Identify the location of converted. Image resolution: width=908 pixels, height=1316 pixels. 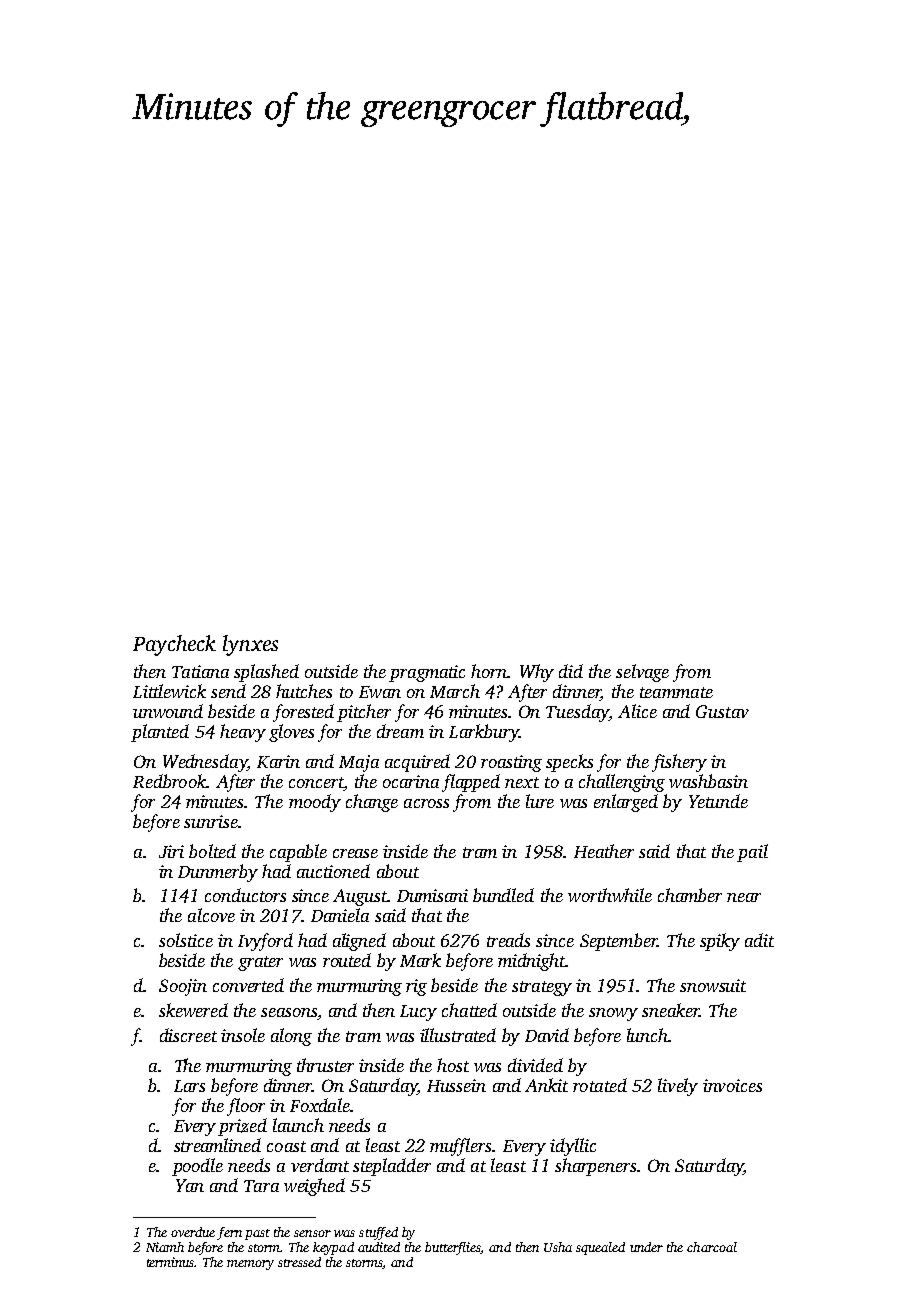
(248, 985).
